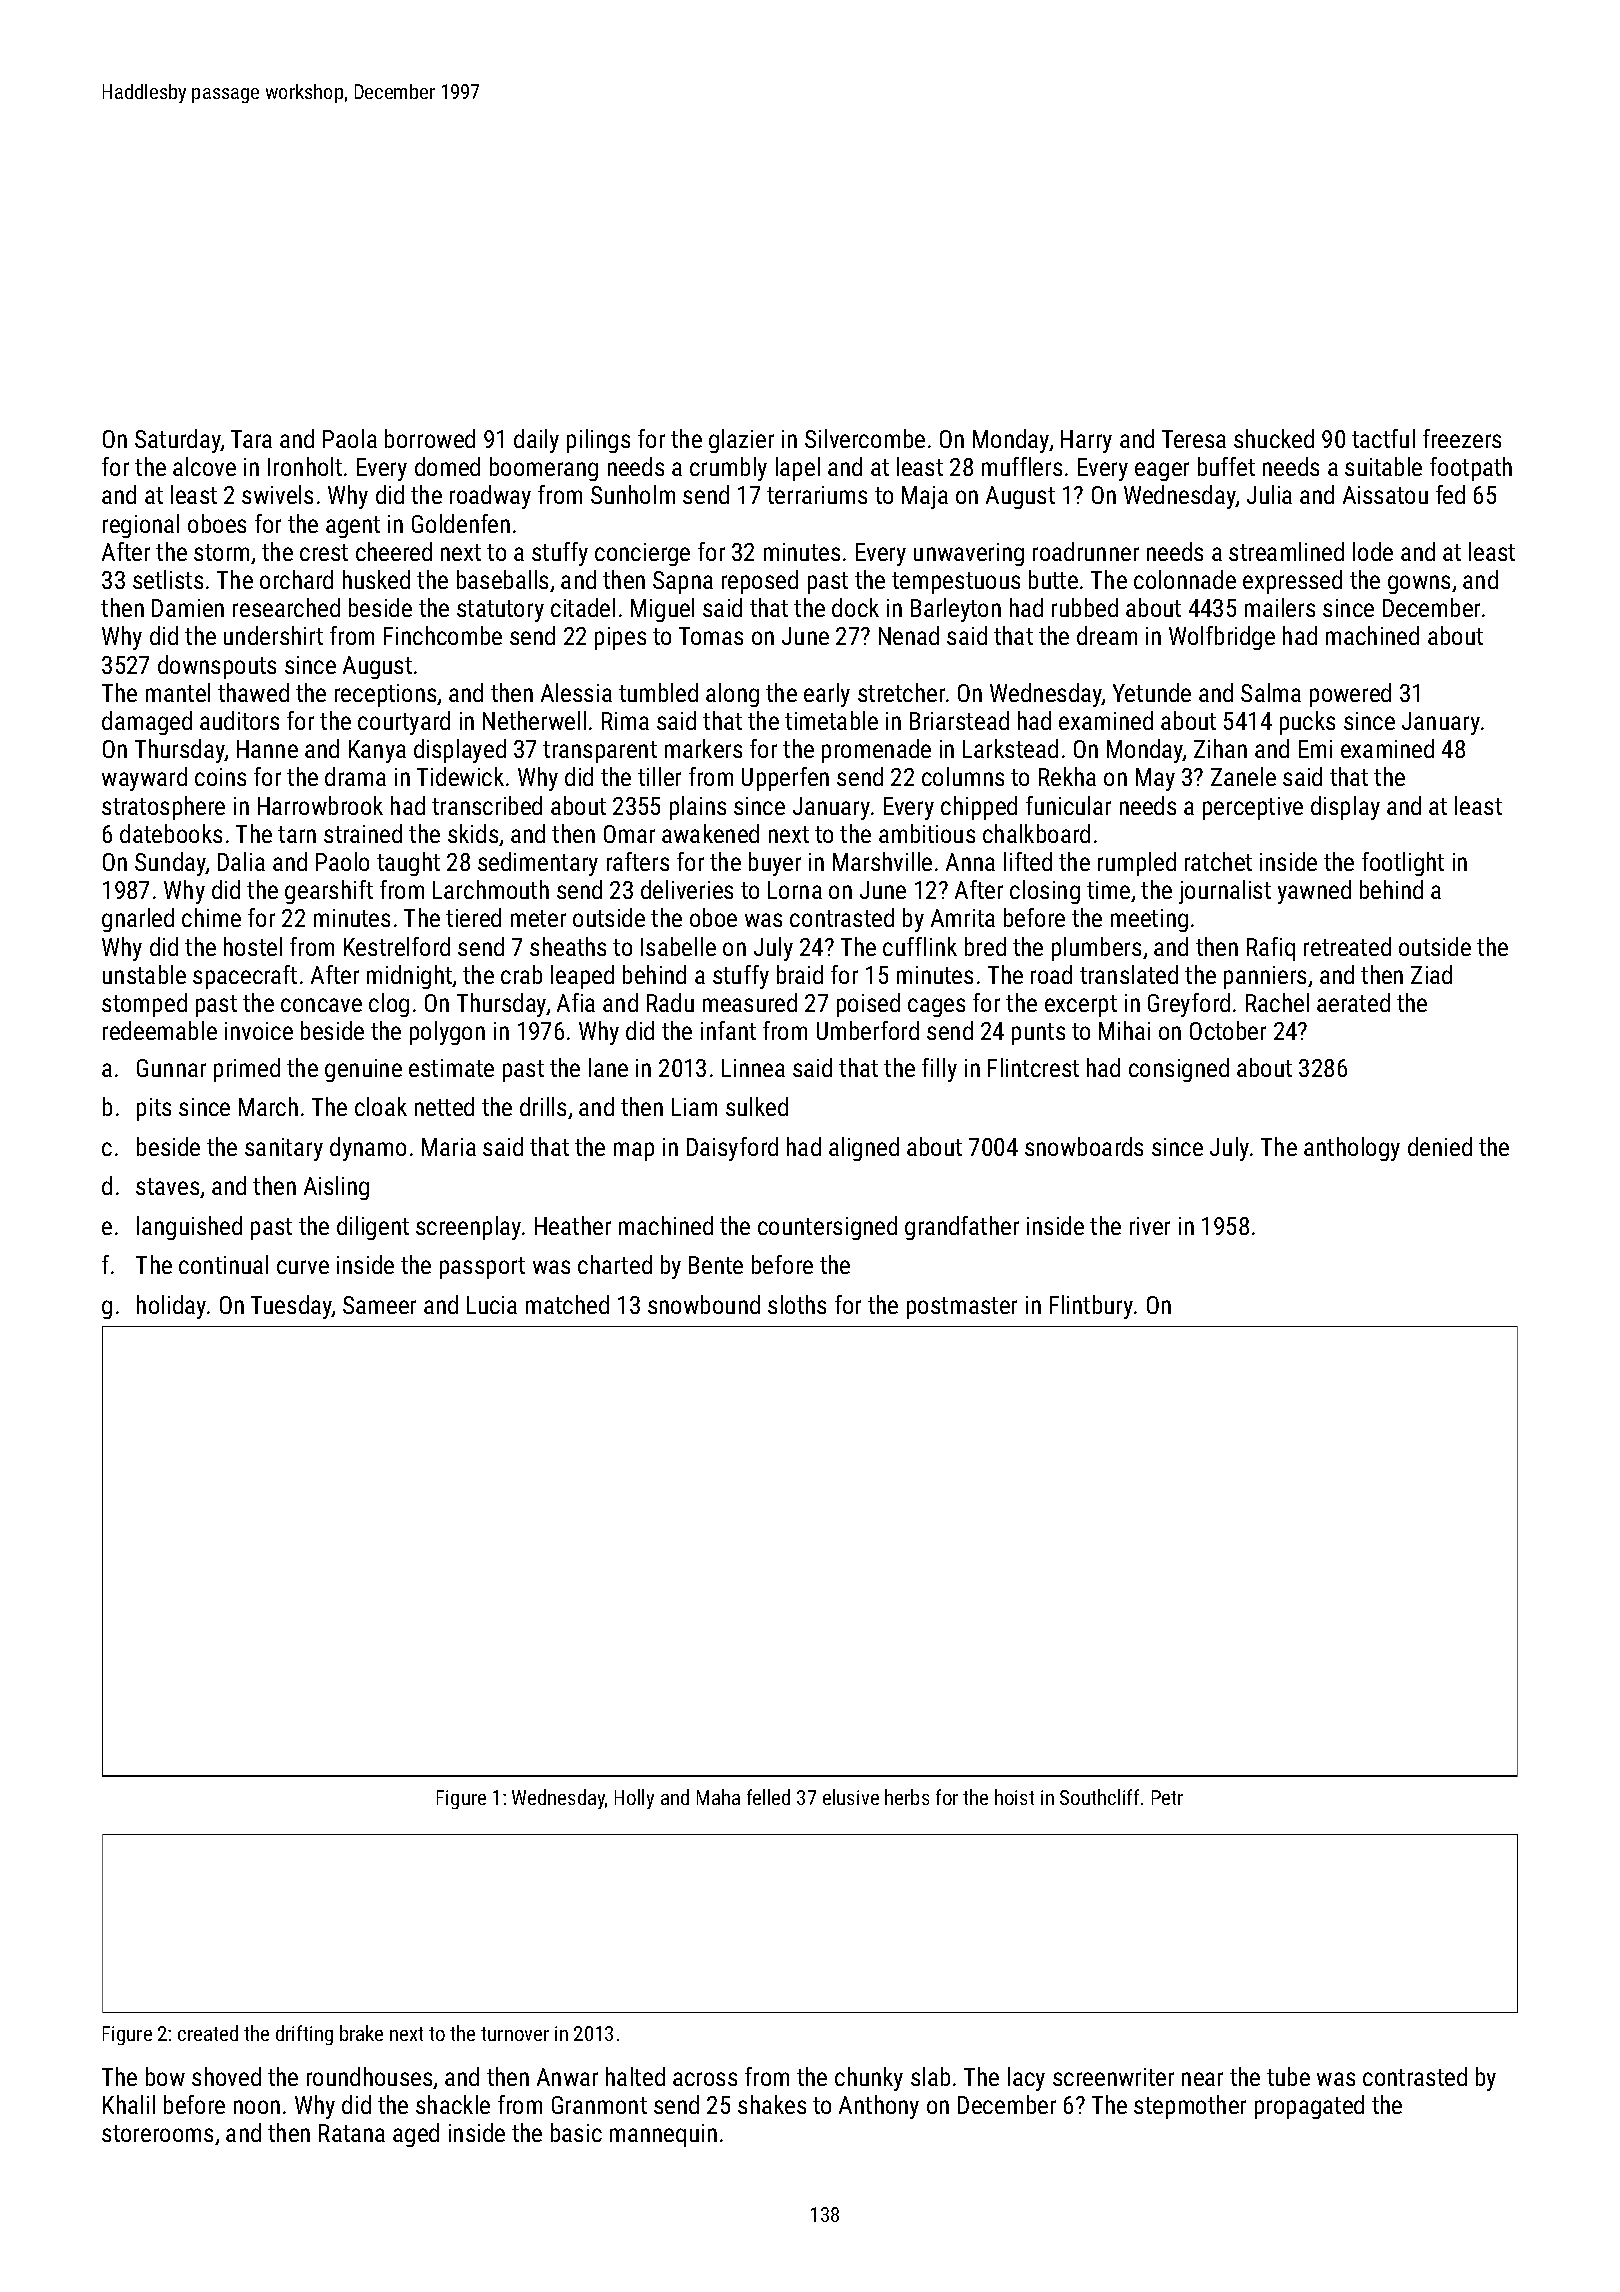 This screenshot has height=2292, width=1620. I want to click on Rafiq, so click(1271, 949).
